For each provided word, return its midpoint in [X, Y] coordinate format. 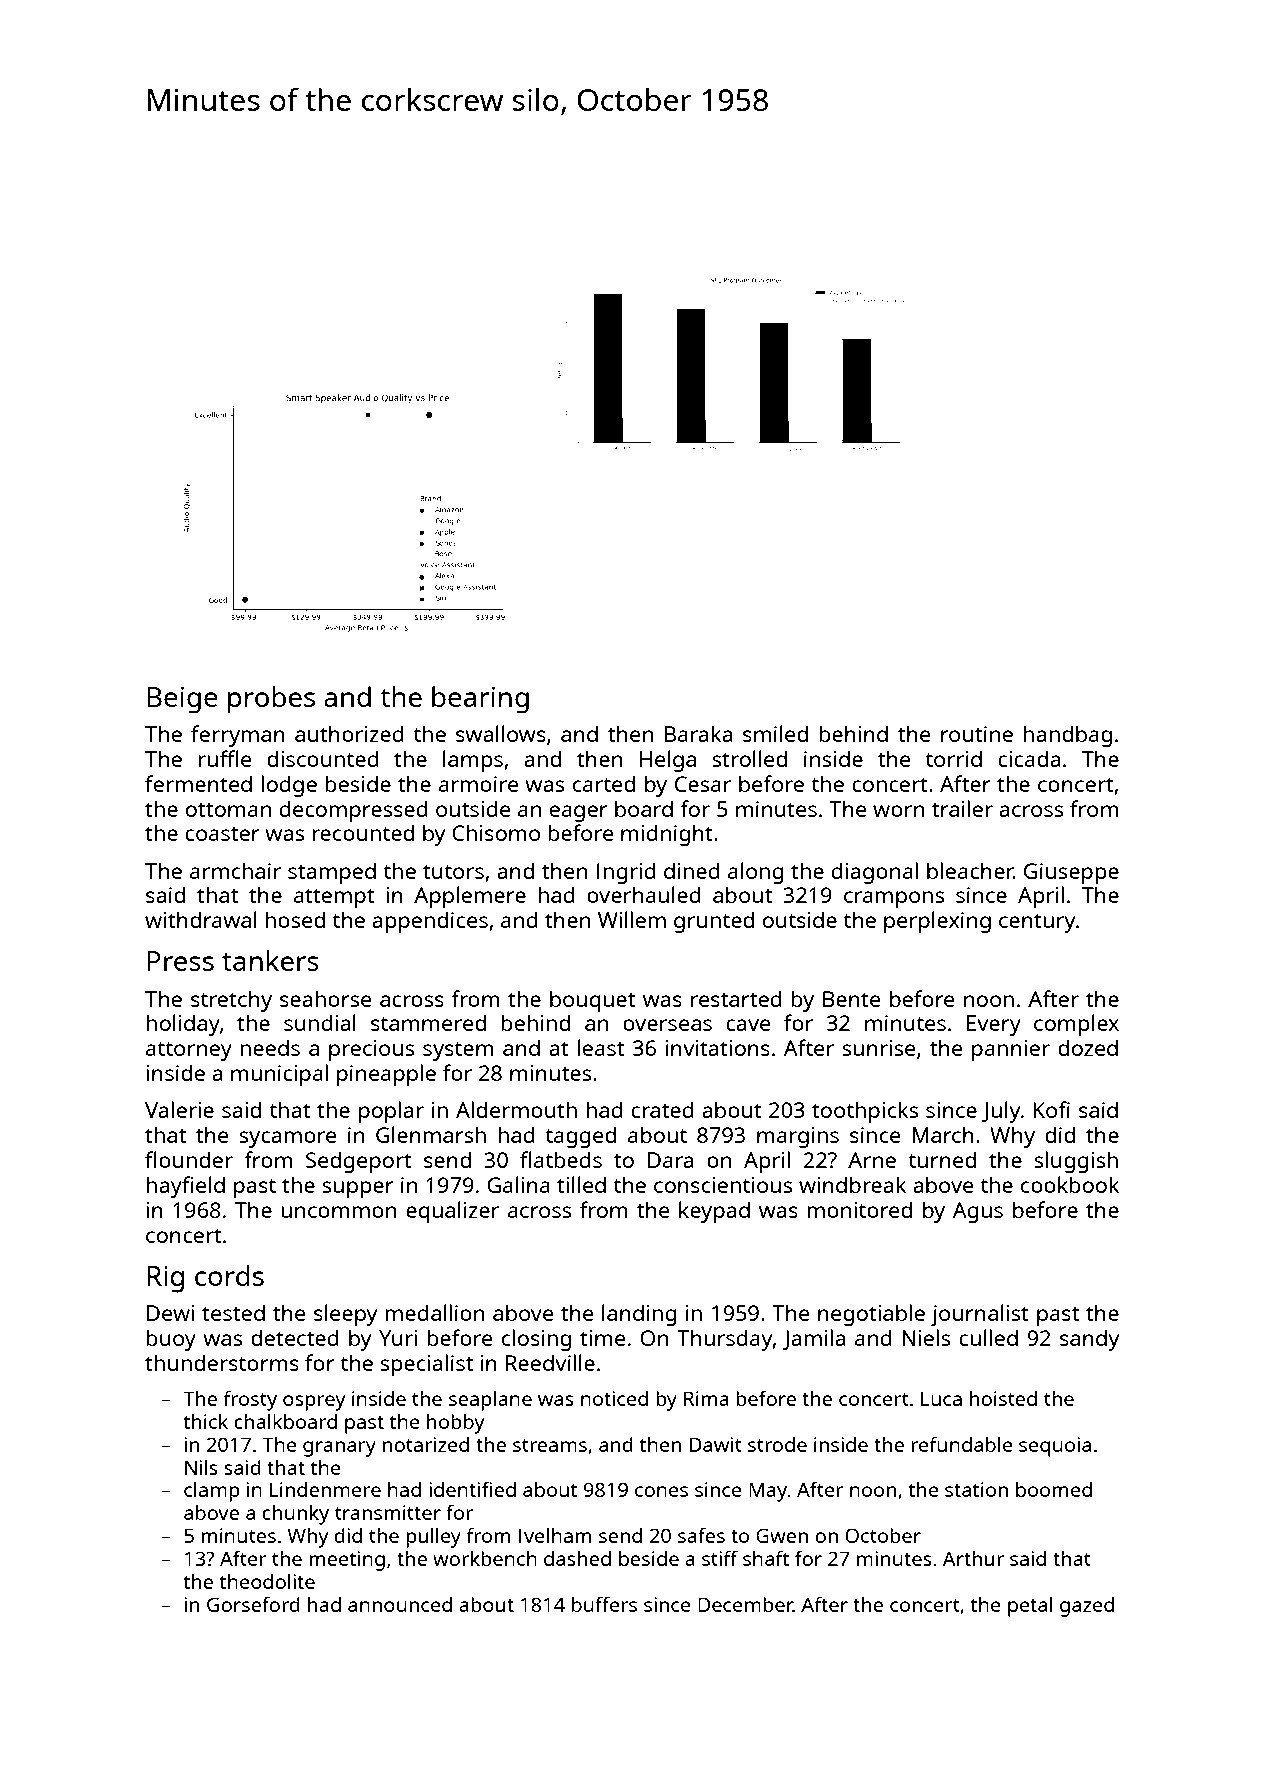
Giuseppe [1071, 873]
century [1037, 923]
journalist [980, 1315]
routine [977, 734]
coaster [222, 834]
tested [233, 1312]
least [601, 1047]
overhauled [644, 894]
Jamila [814, 1339]
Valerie [179, 1109]
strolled [749, 758]
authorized [349, 733]
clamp [212, 1492]
